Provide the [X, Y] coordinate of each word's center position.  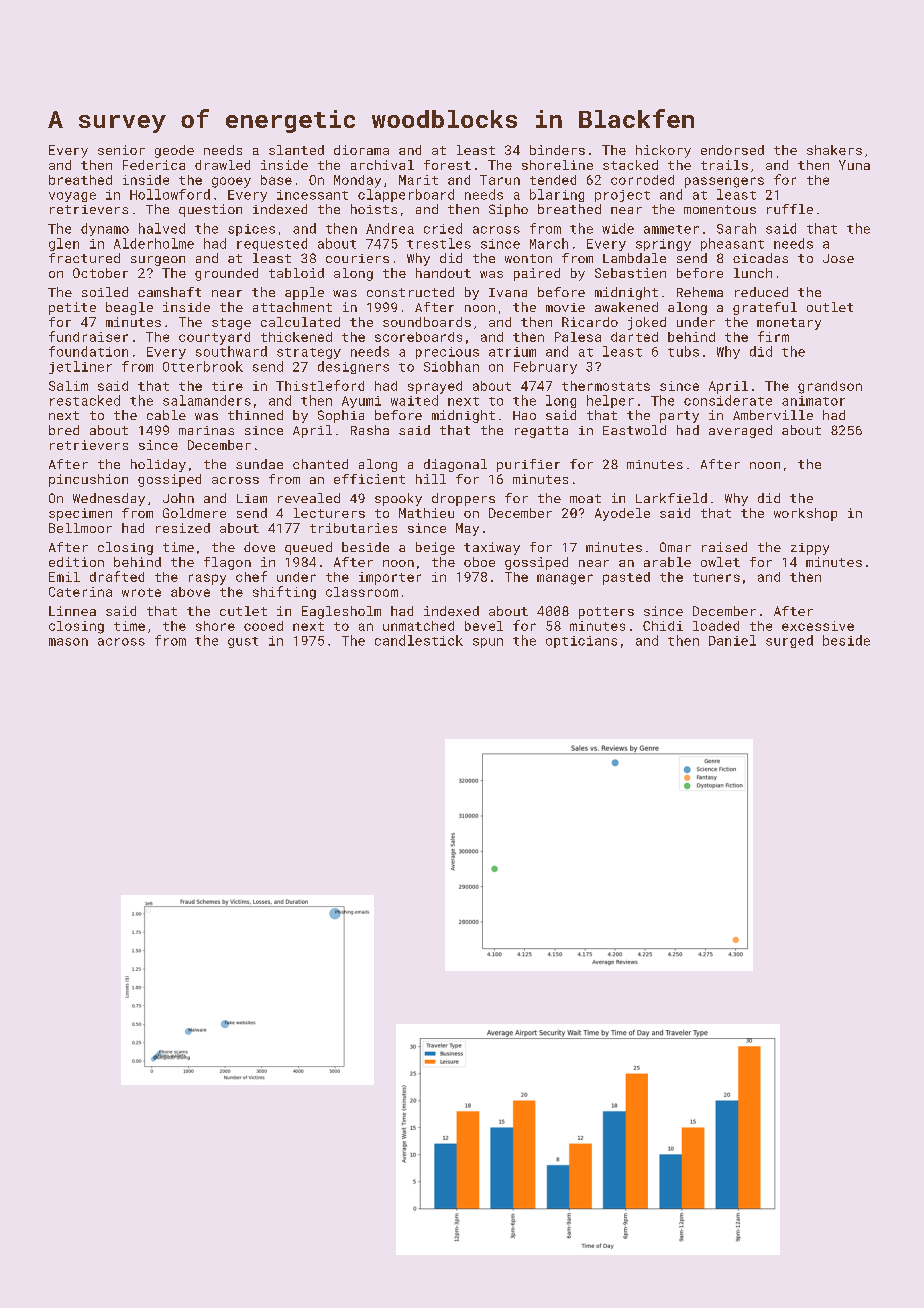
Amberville [773, 415]
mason [68, 642]
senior [121, 150]
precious [447, 353]
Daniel [732, 640]
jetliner [80, 367]
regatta [541, 432]
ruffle [790, 209]
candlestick [419, 640]
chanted [320, 464]
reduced [761, 292]
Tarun [500, 180]
